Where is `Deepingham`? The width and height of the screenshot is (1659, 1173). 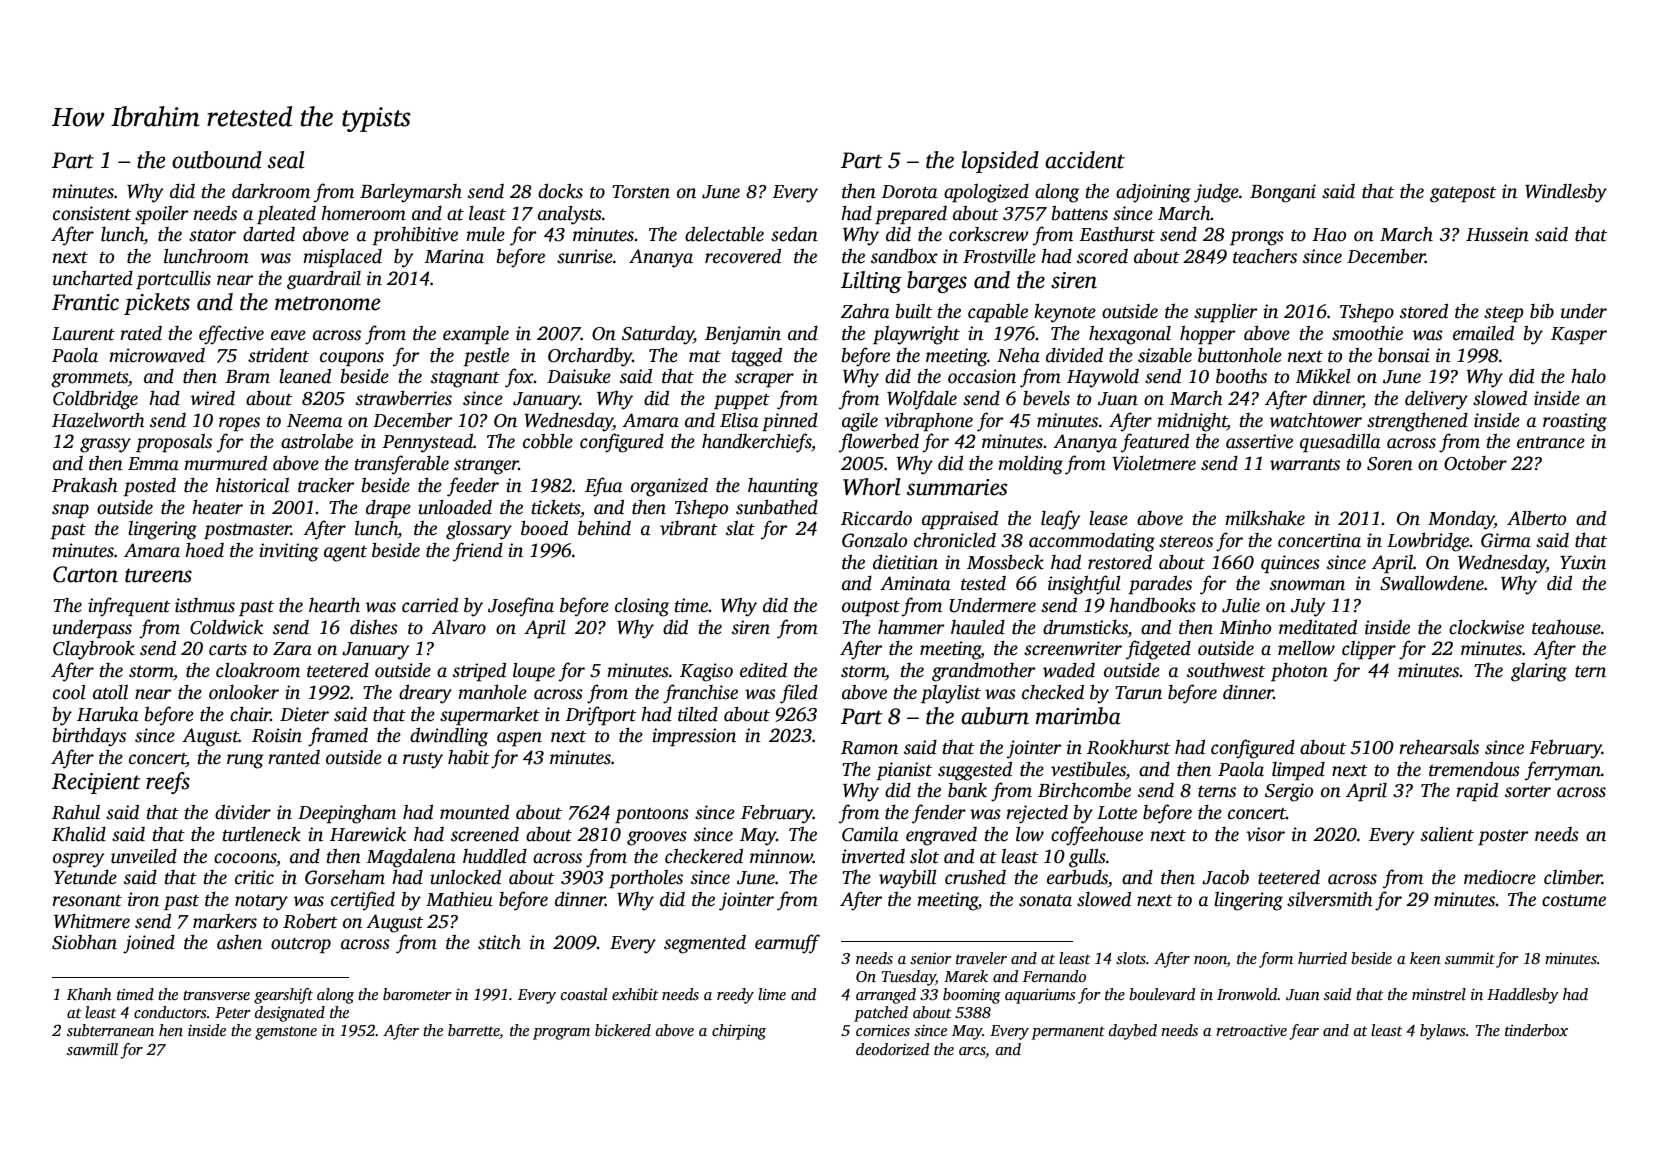
Deepingham is located at coordinates (347, 814).
